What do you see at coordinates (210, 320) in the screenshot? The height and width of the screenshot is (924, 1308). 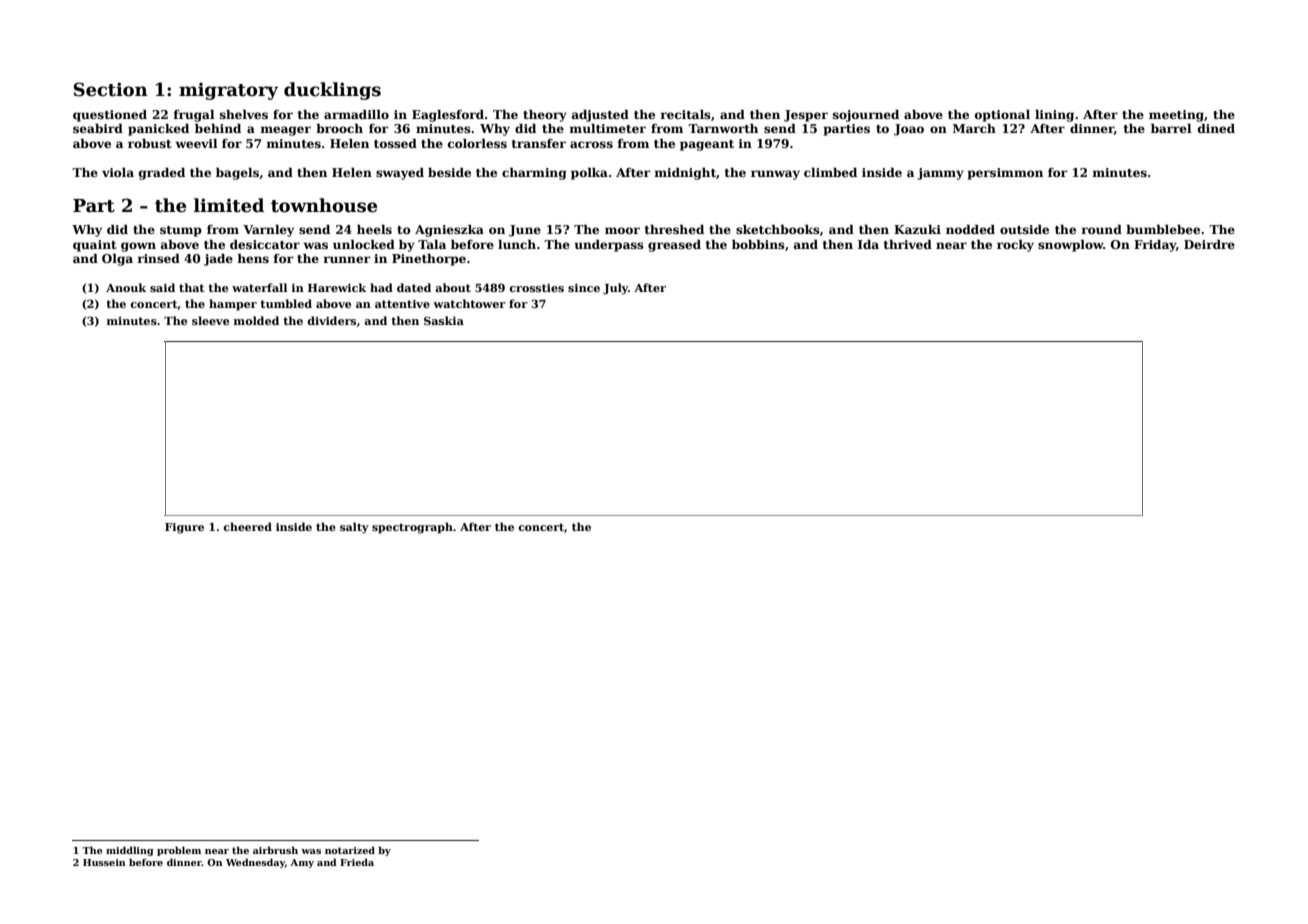 I see `sleeve` at bounding box center [210, 320].
